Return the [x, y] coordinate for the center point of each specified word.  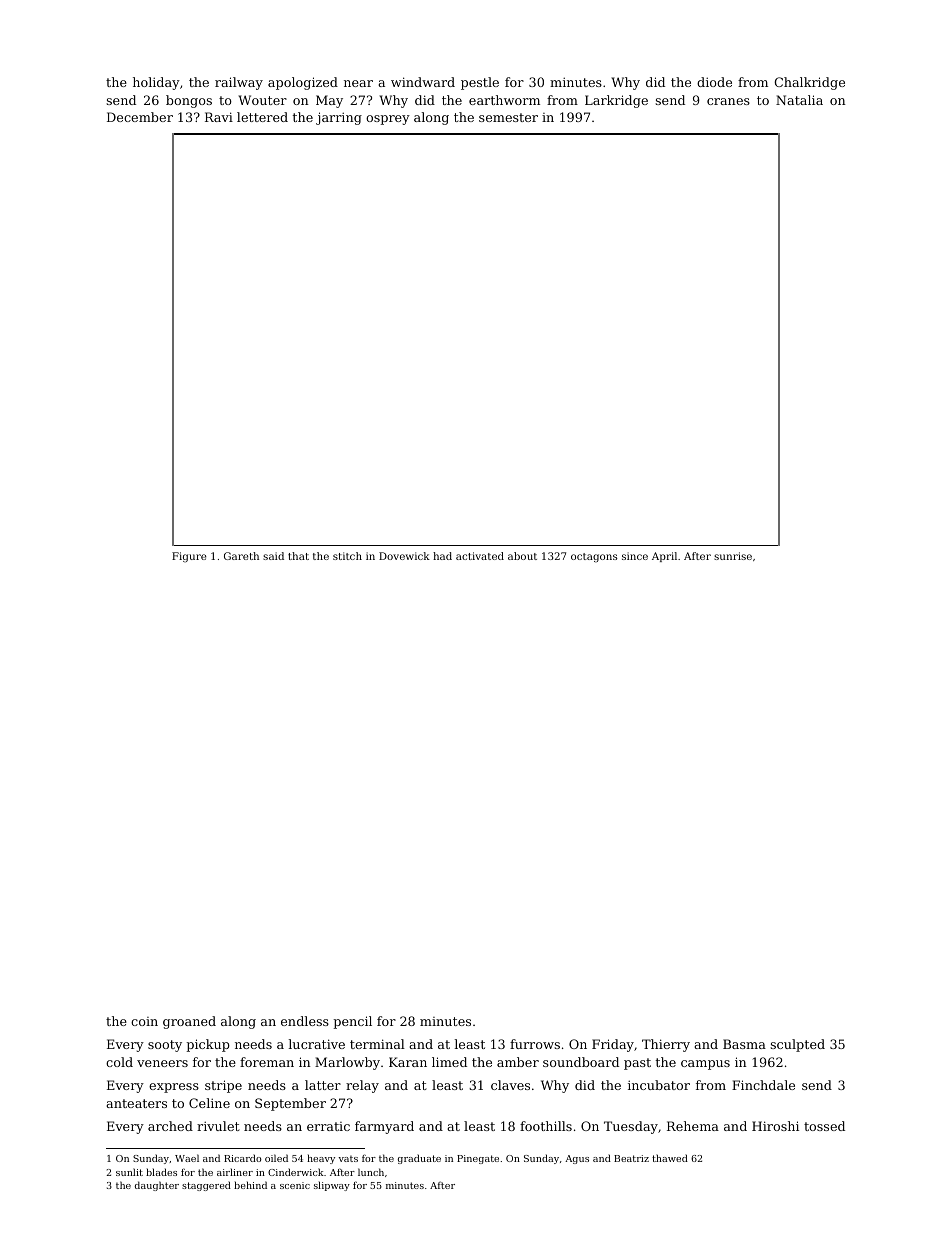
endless [305, 1021]
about [522, 556]
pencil [352, 1022]
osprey [388, 120]
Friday [613, 1045]
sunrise [733, 556]
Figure [189, 557]
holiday [156, 83]
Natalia [799, 100]
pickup [208, 1045]
